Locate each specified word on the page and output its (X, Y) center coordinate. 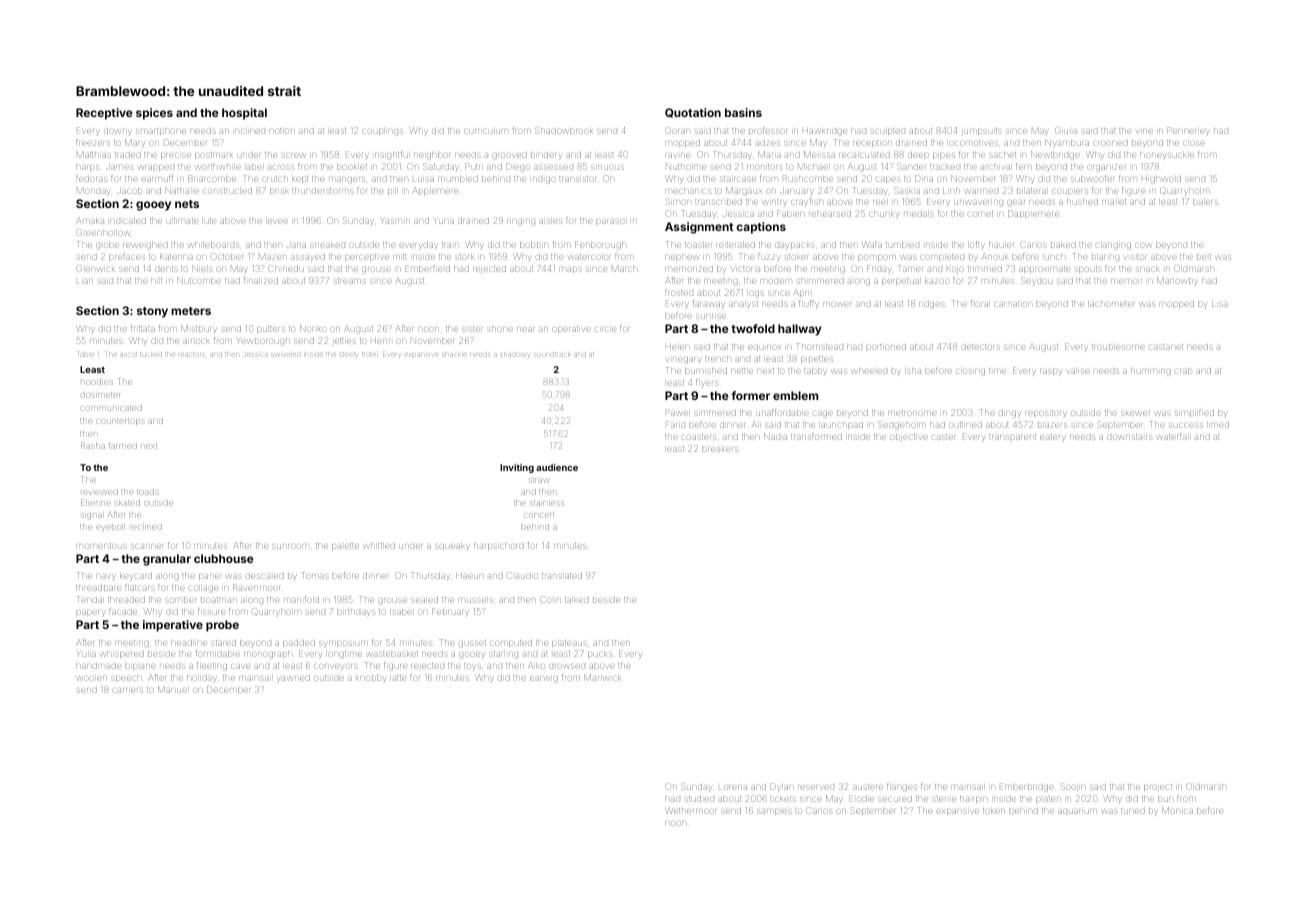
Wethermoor (691, 810)
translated (562, 576)
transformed (816, 437)
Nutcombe (199, 280)
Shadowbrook (564, 130)
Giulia (1066, 130)
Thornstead (820, 346)
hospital (244, 114)
